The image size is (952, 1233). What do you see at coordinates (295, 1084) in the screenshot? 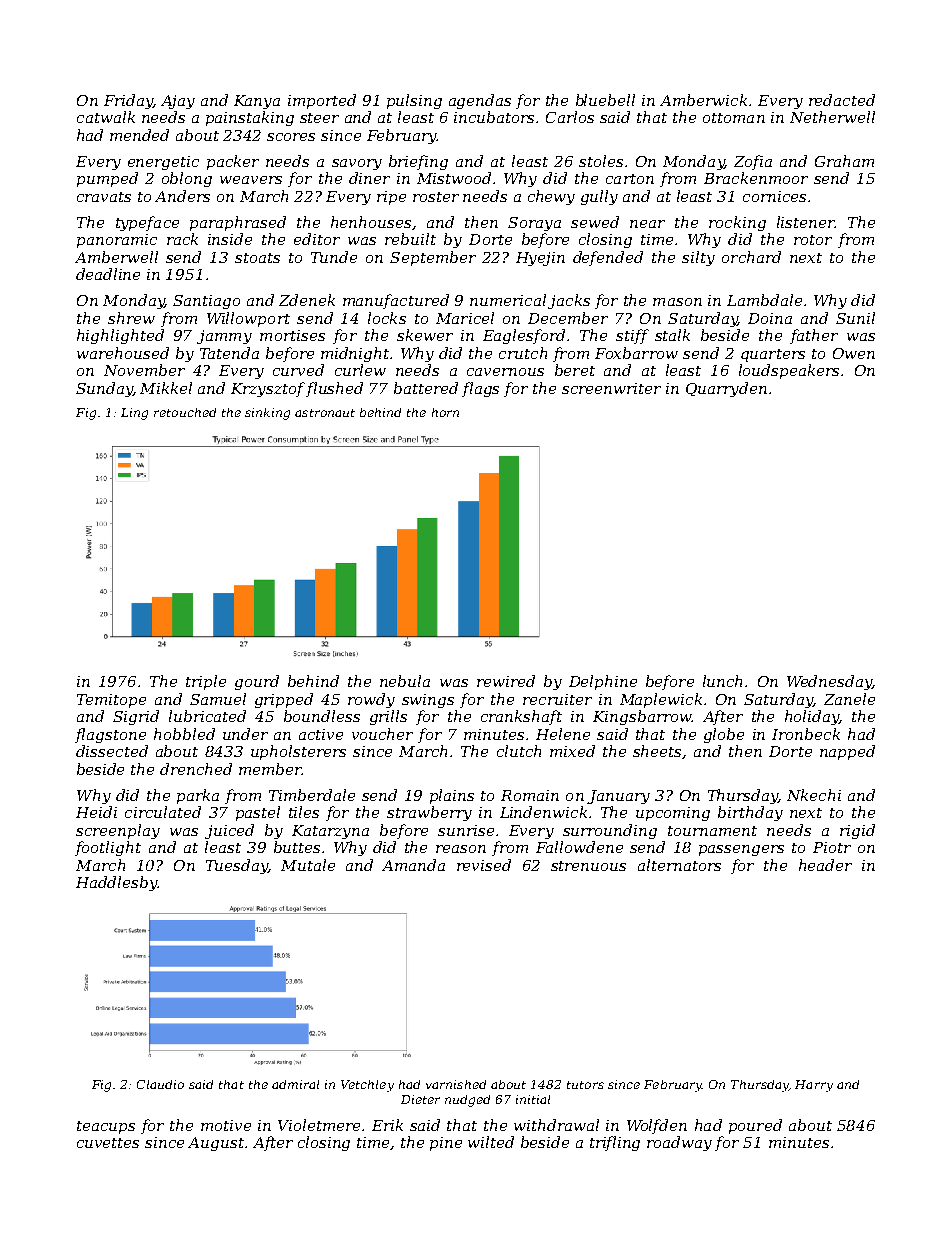
I see `admiral` at bounding box center [295, 1084].
